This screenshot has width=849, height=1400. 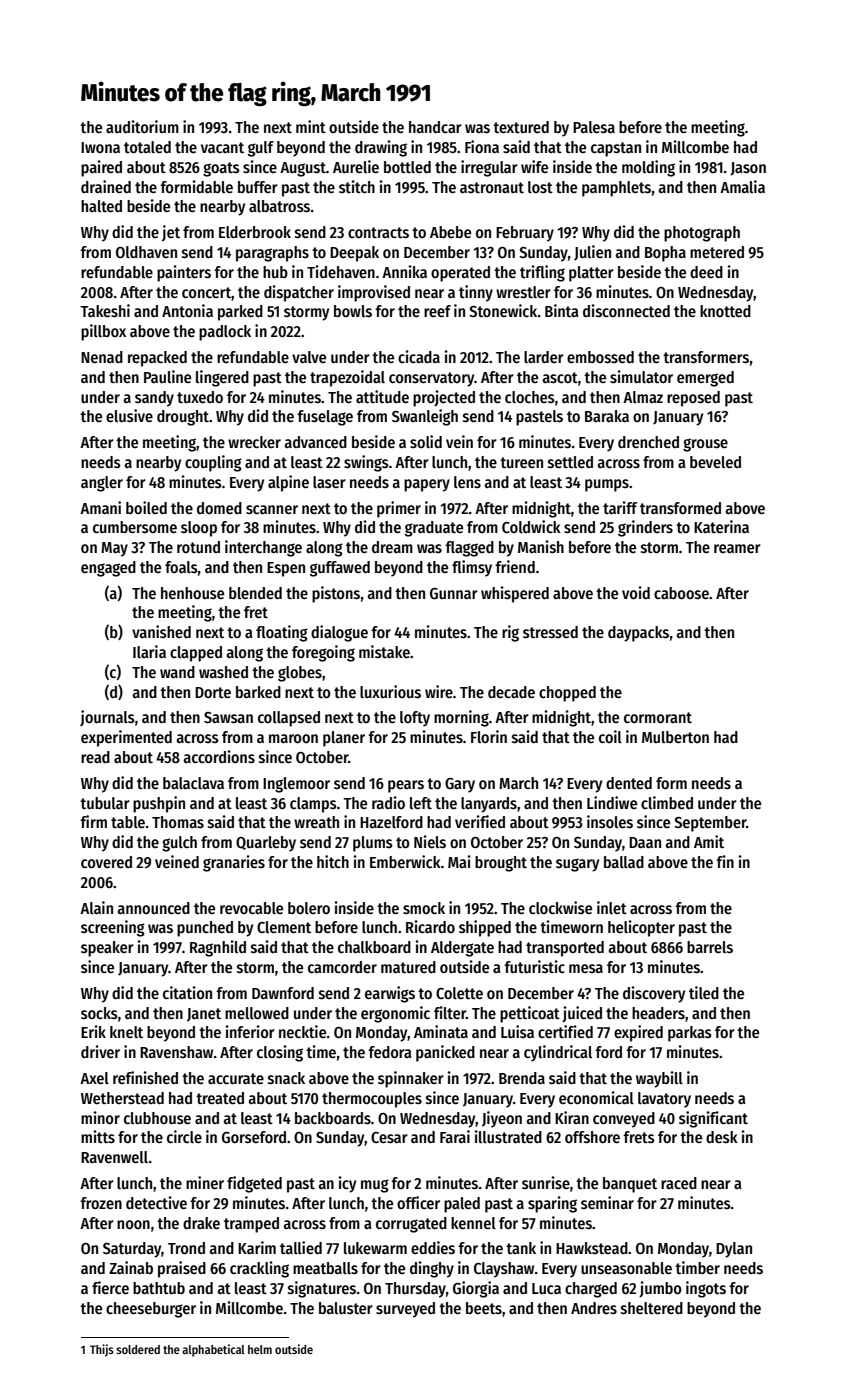 I want to click on soldered, so click(x=138, y=1349).
